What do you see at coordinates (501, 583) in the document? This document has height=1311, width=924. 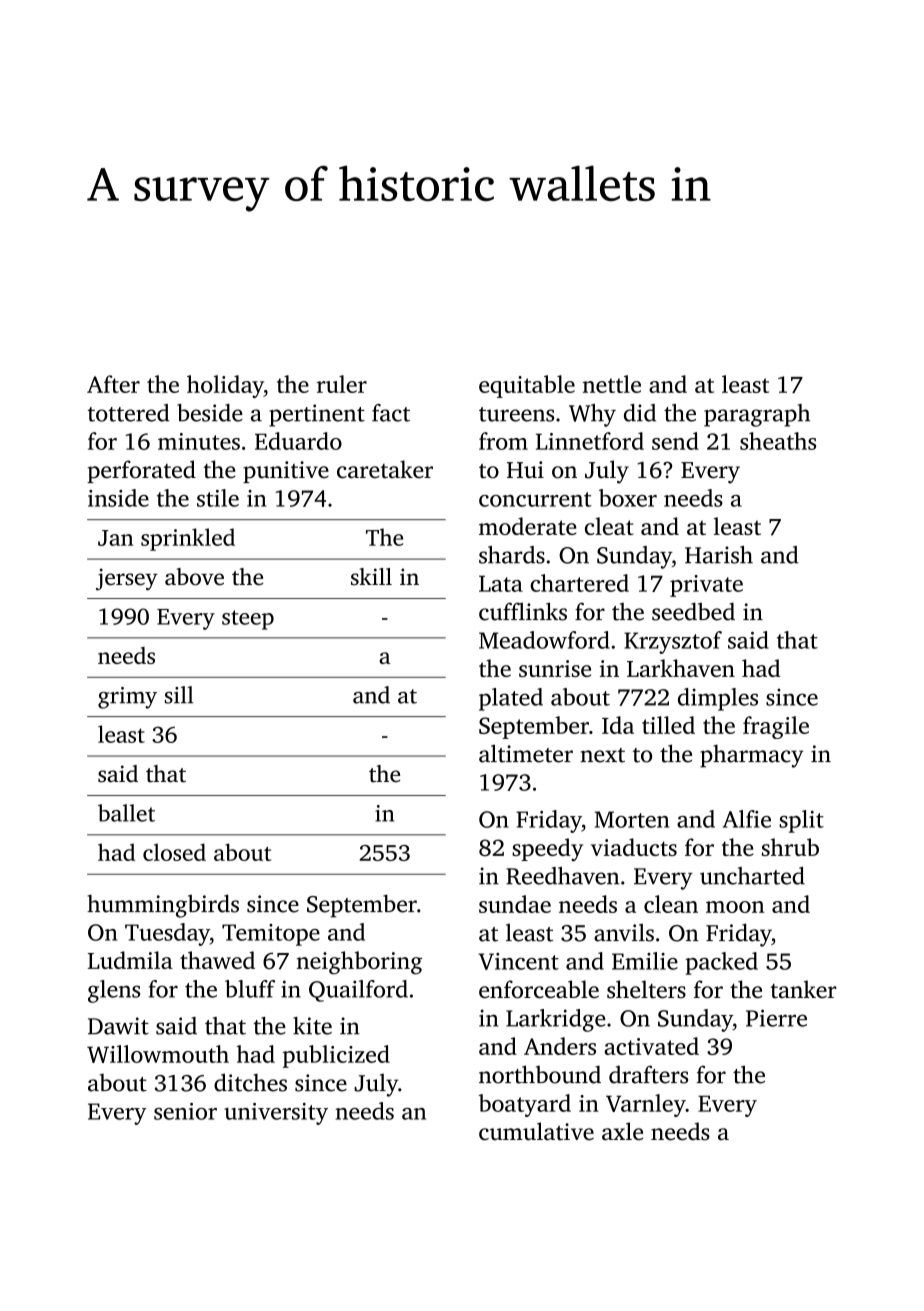 I see `Lata` at bounding box center [501, 583].
